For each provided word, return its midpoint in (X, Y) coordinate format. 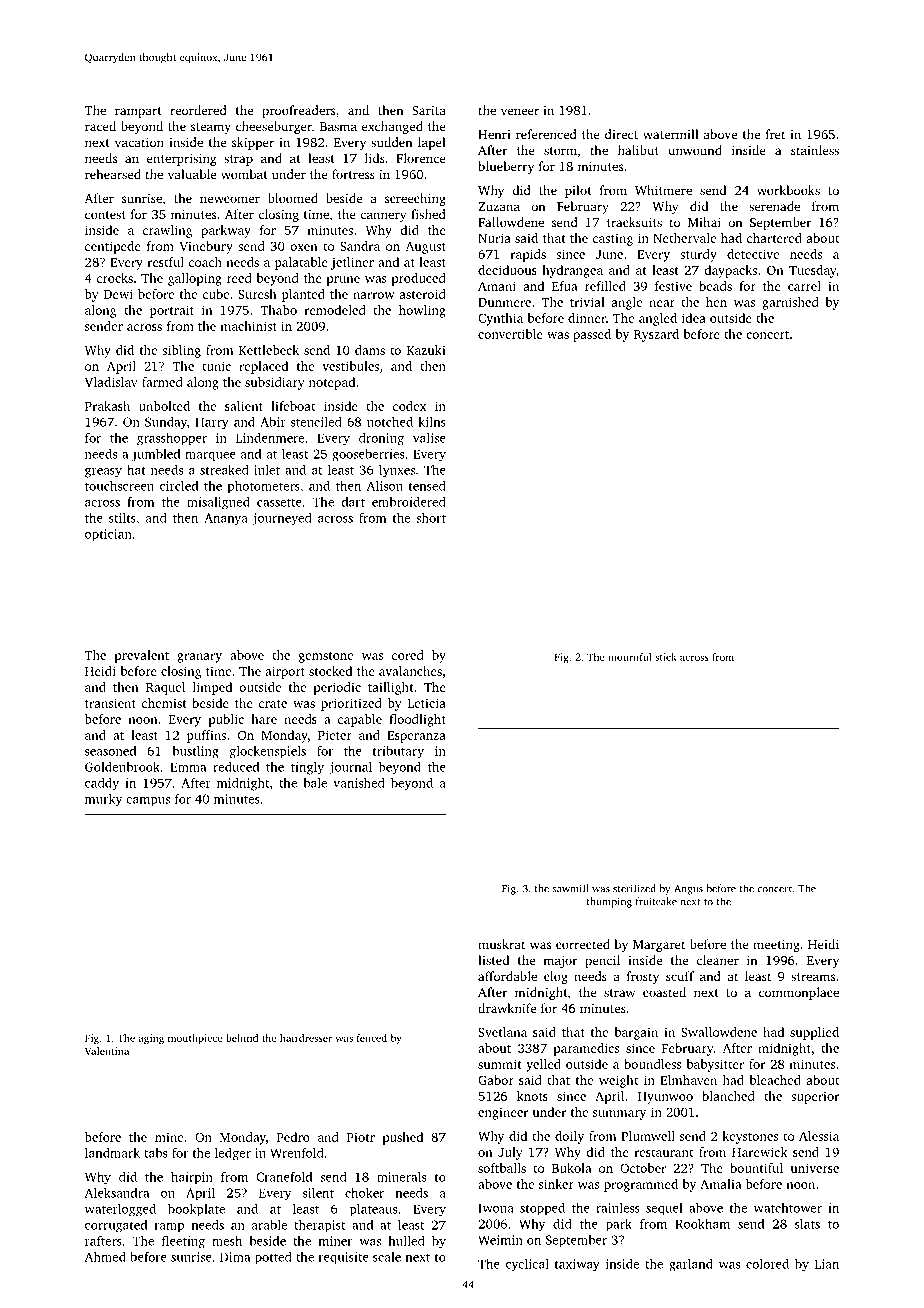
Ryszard (656, 335)
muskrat (501, 944)
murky (103, 800)
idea (694, 318)
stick (666, 657)
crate (273, 704)
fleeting (183, 1242)
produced (418, 279)
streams (813, 977)
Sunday (166, 423)
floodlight (417, 720)
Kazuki (426, 350)
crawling (167, 231)
